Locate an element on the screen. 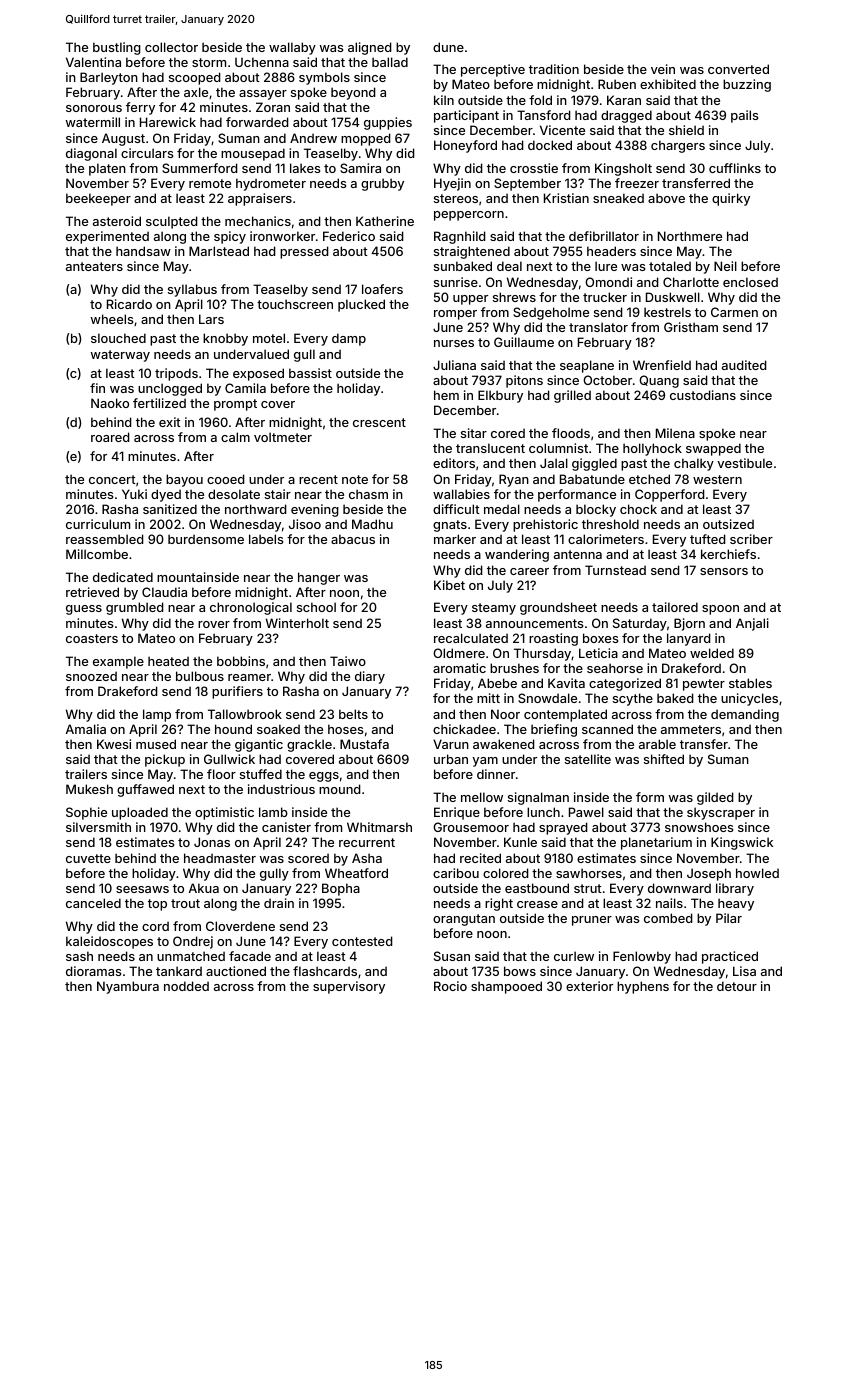 Image resolution: width=849 pixels, height=1400 pixels. quirky is located at coordinates (731, 199).
